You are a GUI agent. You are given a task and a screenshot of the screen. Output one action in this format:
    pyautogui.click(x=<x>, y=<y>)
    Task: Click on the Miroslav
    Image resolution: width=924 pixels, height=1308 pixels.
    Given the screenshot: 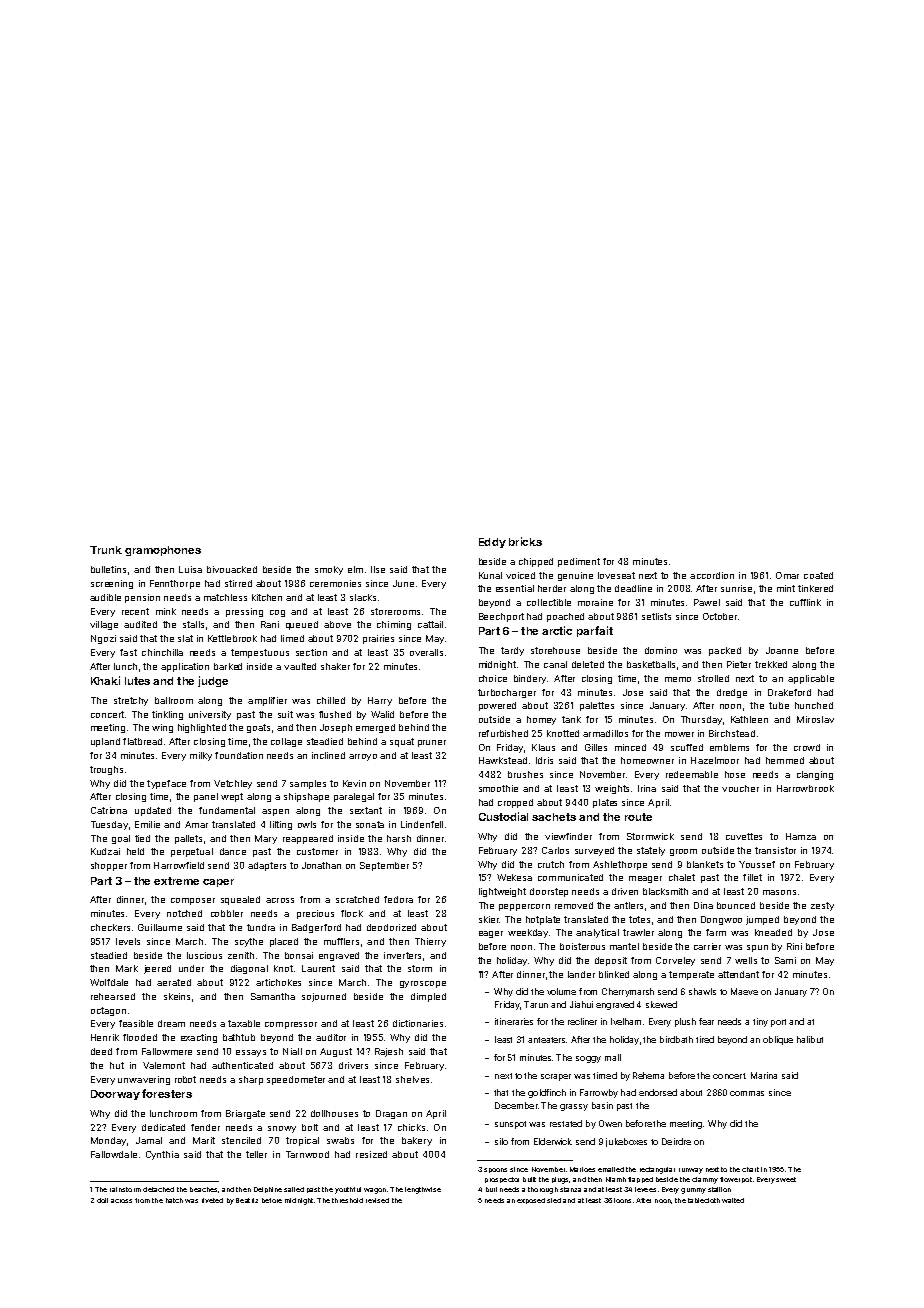 What is the action you would take?
    pyautogui.click(x=815, y=719)
